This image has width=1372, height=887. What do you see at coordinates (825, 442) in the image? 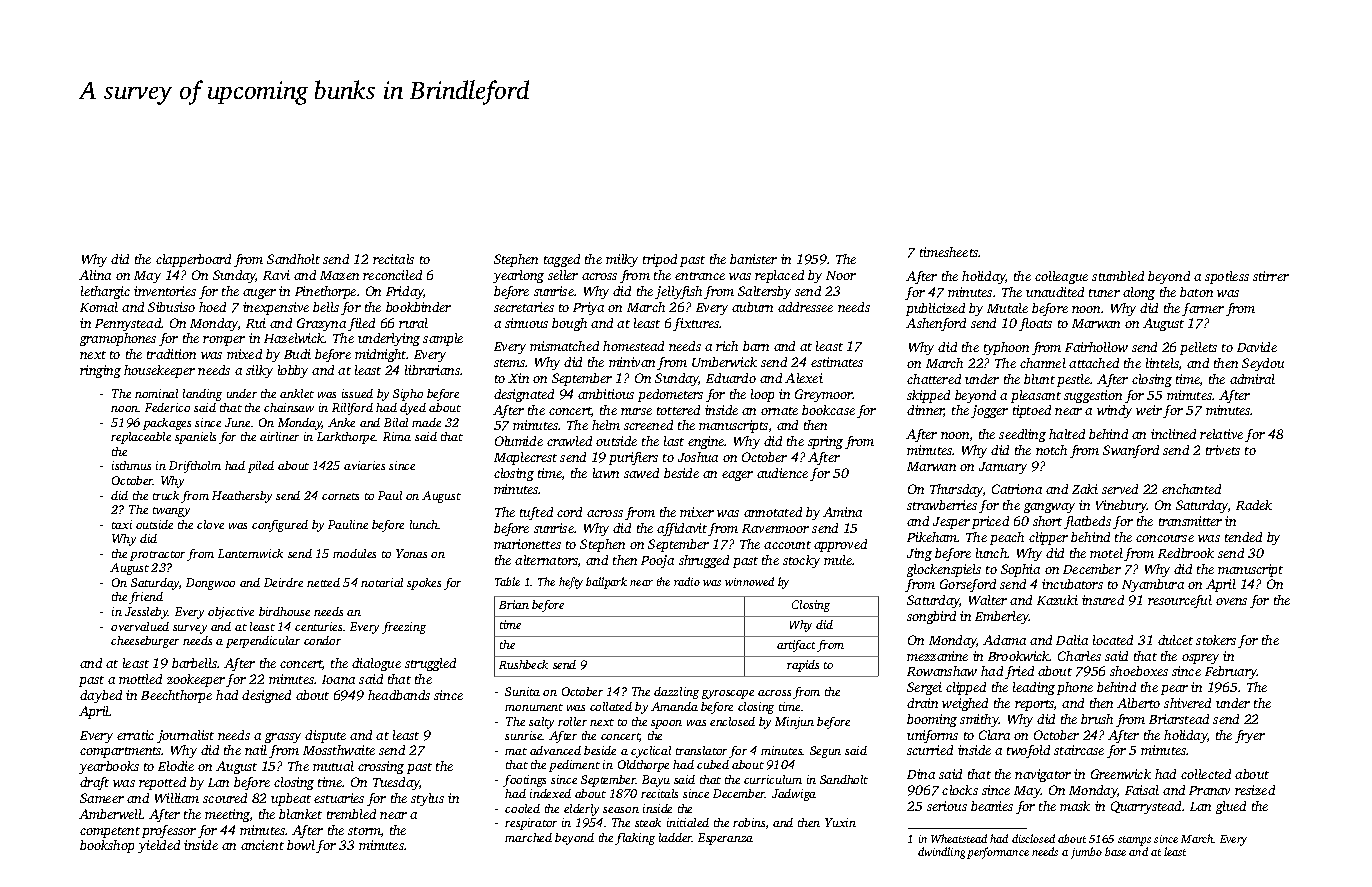
I see `spring` at bounding box center [825, 442].
